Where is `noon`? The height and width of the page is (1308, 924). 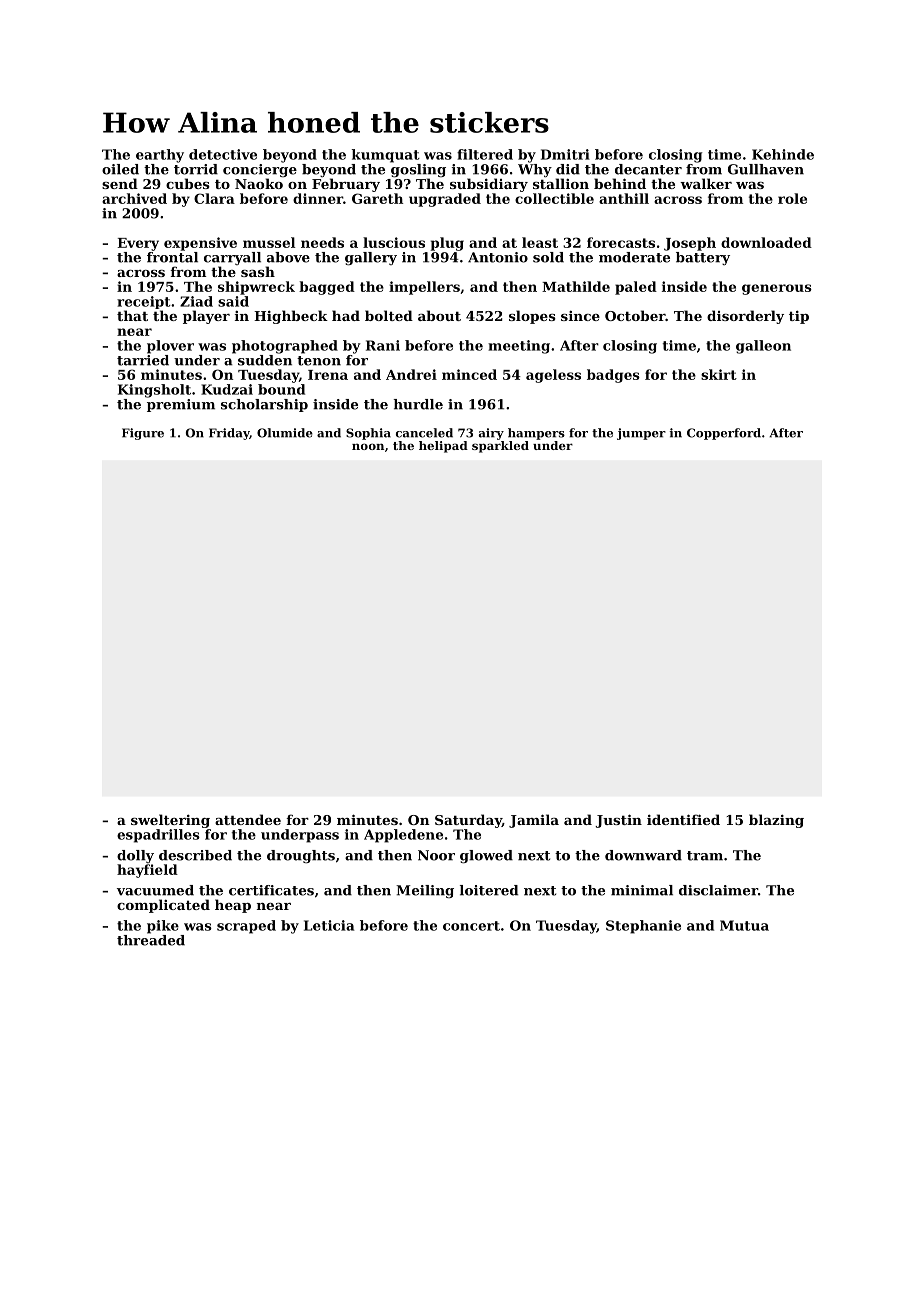
noon is located at coordinates (368, 446).
